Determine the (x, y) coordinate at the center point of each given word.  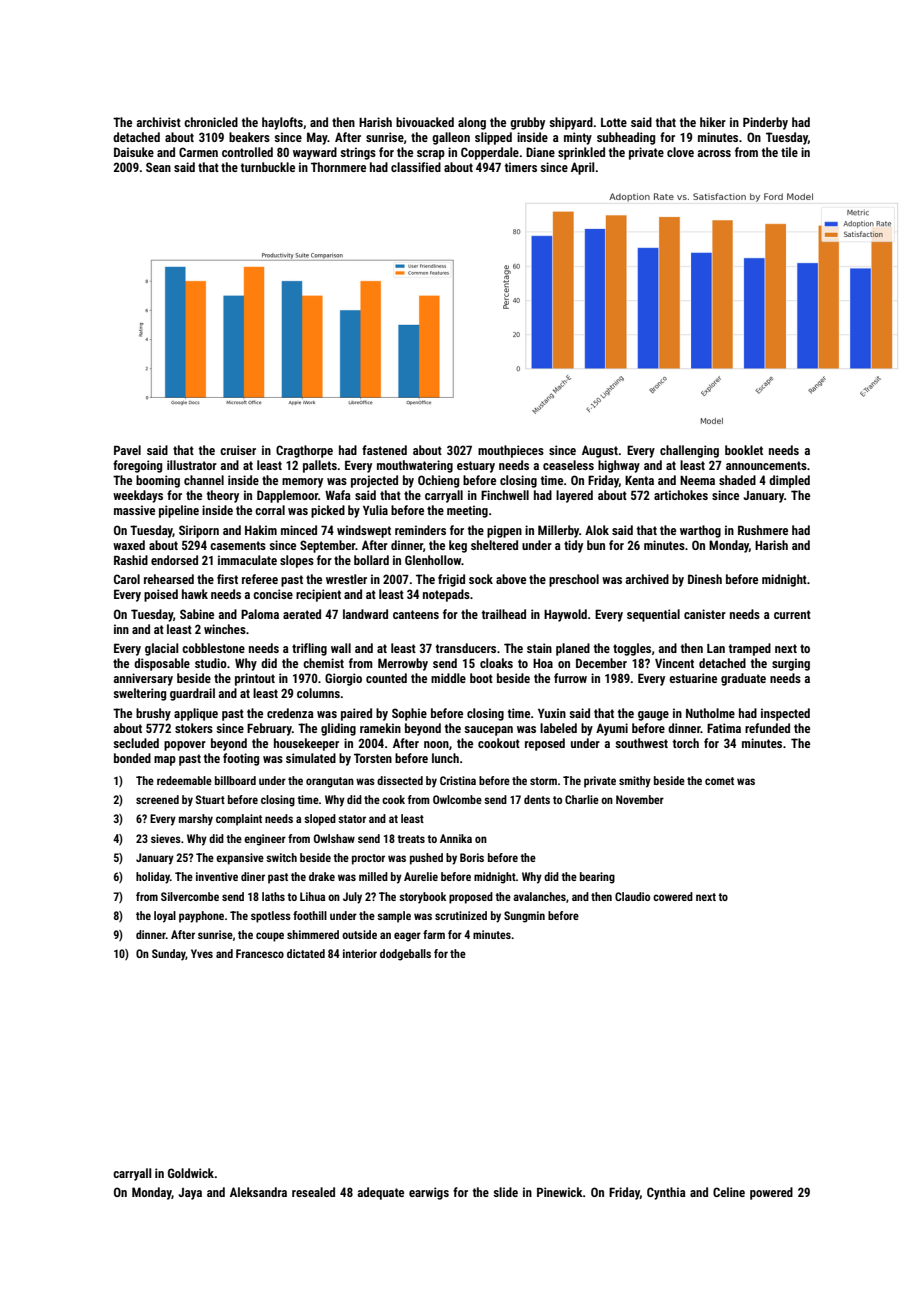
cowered (673, 896)
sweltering (139, 694)
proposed (471, 898)
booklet (744, 450)
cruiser (238, 450)
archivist (159, 122)
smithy (635, 782)
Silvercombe (190, 896)
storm (543, 781)
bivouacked (425, 122)
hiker (713, 122)
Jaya (190, 1194)
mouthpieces (511, 451)
